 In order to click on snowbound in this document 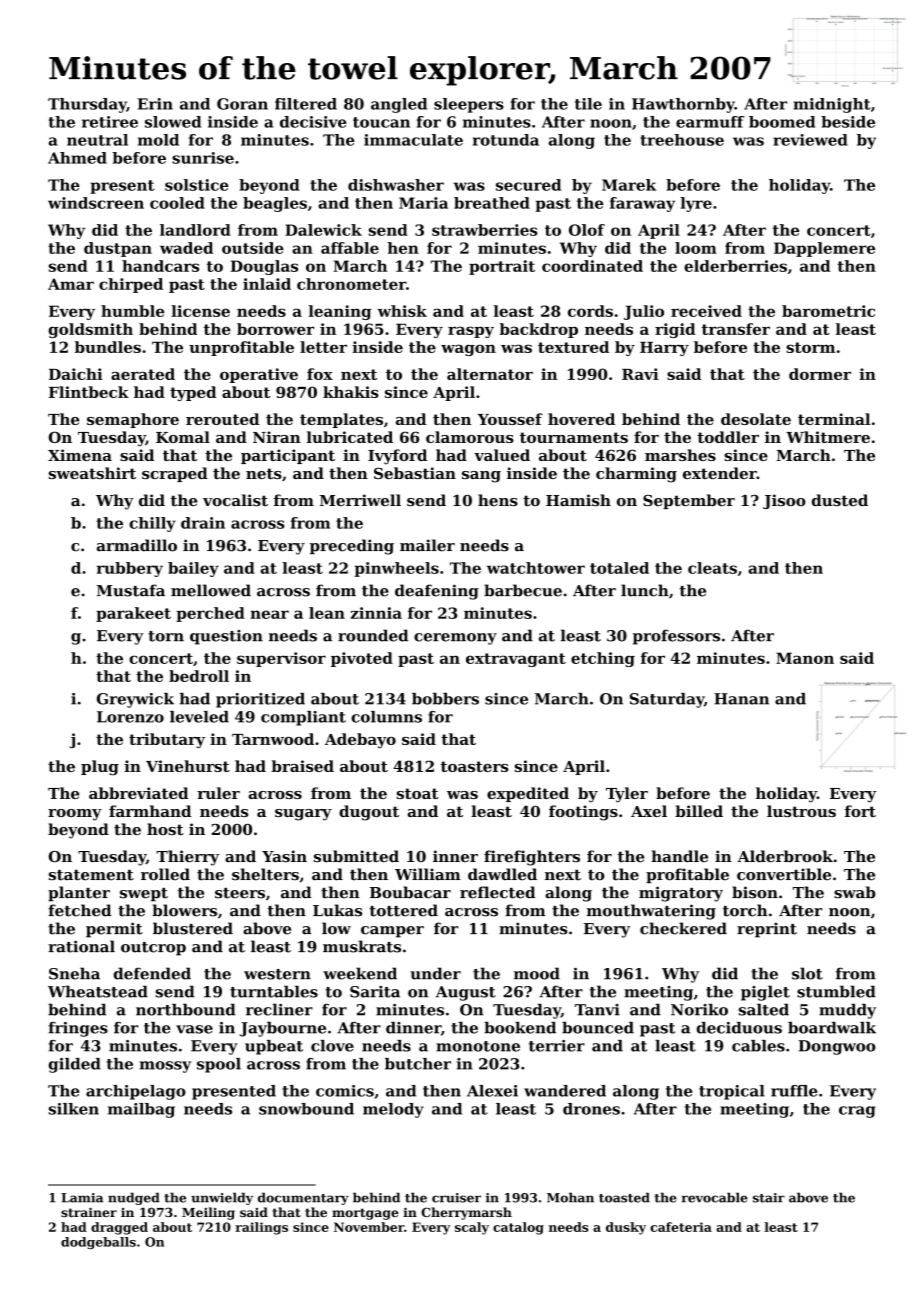, I will do `click(306, 1109)`.
